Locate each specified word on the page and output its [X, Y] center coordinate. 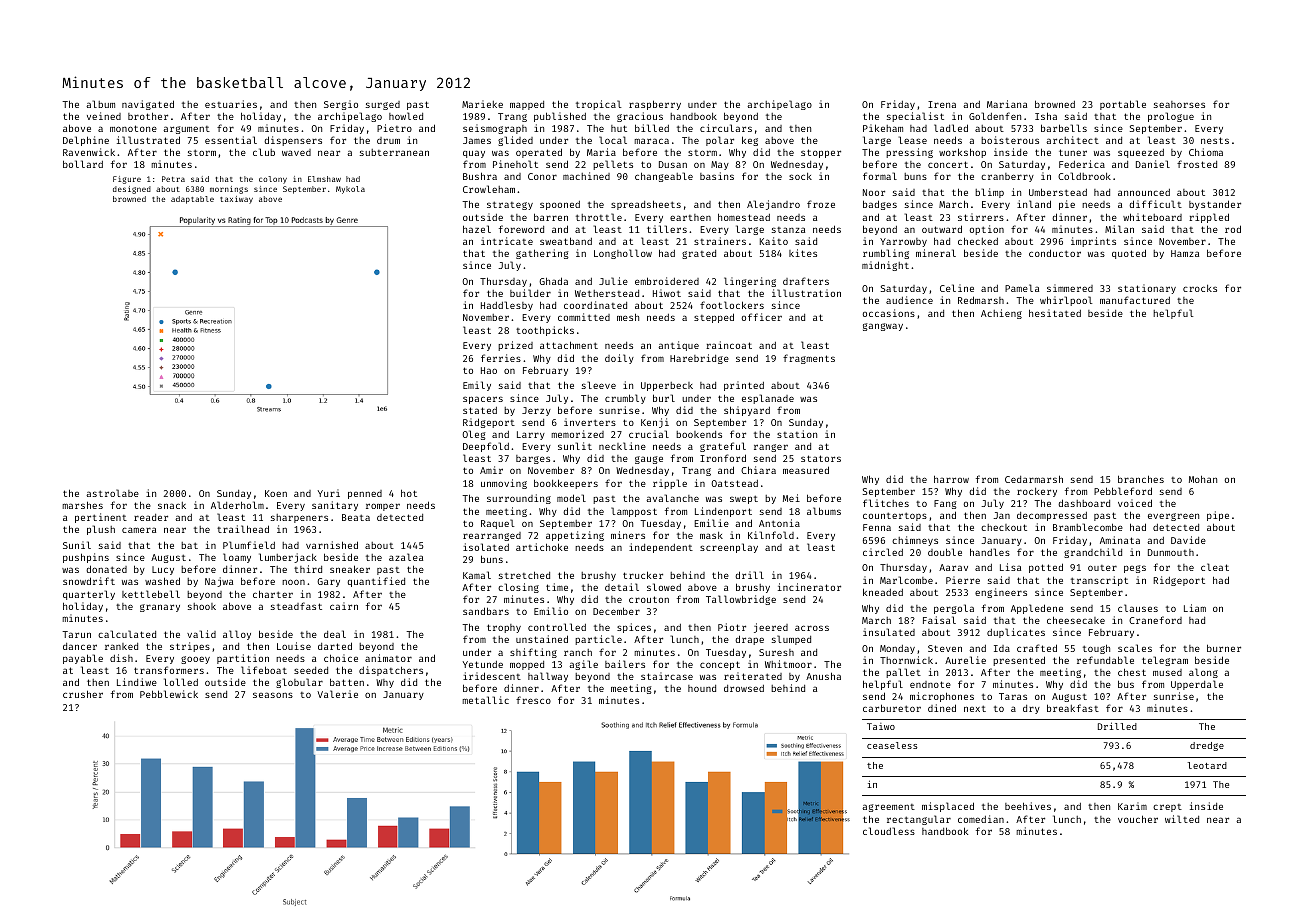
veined [104, 116]
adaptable [192, 200]
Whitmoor [788, 664]
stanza [788, 230]
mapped [527, 105]
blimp [989, 193]
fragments [809, 359]
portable [1123, 105]
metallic [486, 700]
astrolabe [112, 493]
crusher [83, 694]
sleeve [599, 385]
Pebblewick [169, 694]
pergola [954, 609]
